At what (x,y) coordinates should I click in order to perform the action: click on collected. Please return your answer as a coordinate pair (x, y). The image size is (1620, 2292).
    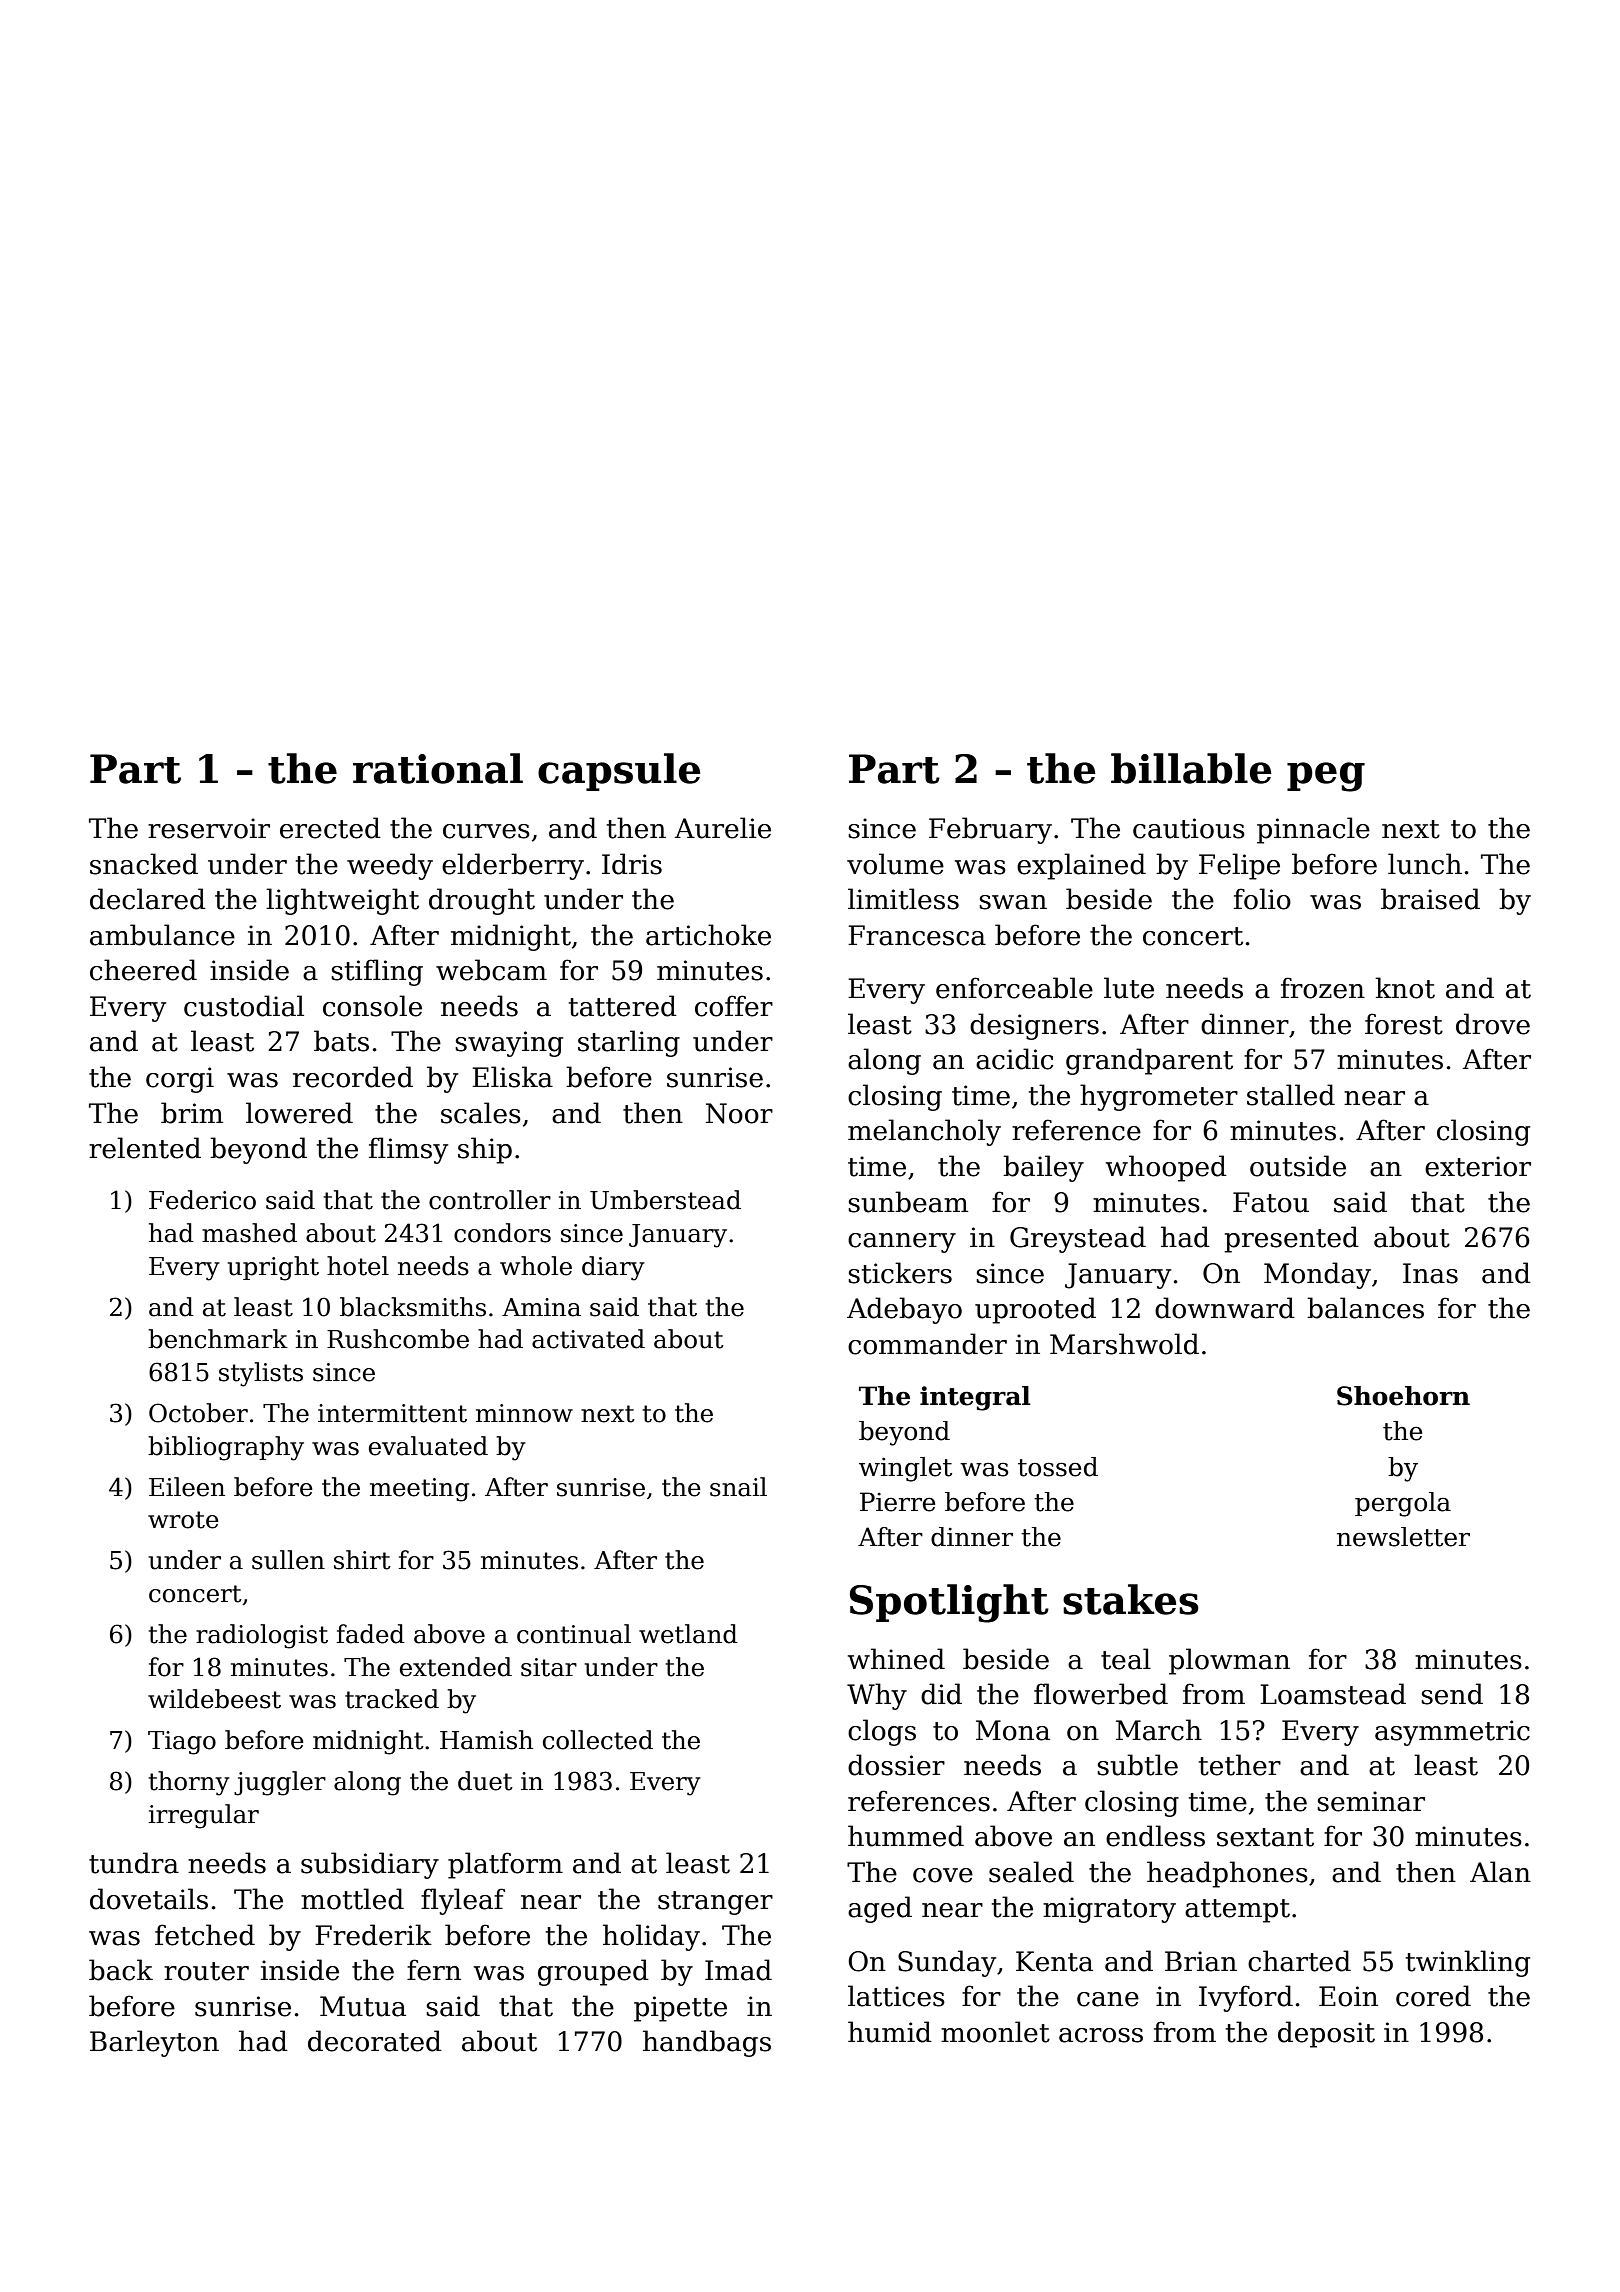
    Looking at the image, I should click on (598, 1740).
